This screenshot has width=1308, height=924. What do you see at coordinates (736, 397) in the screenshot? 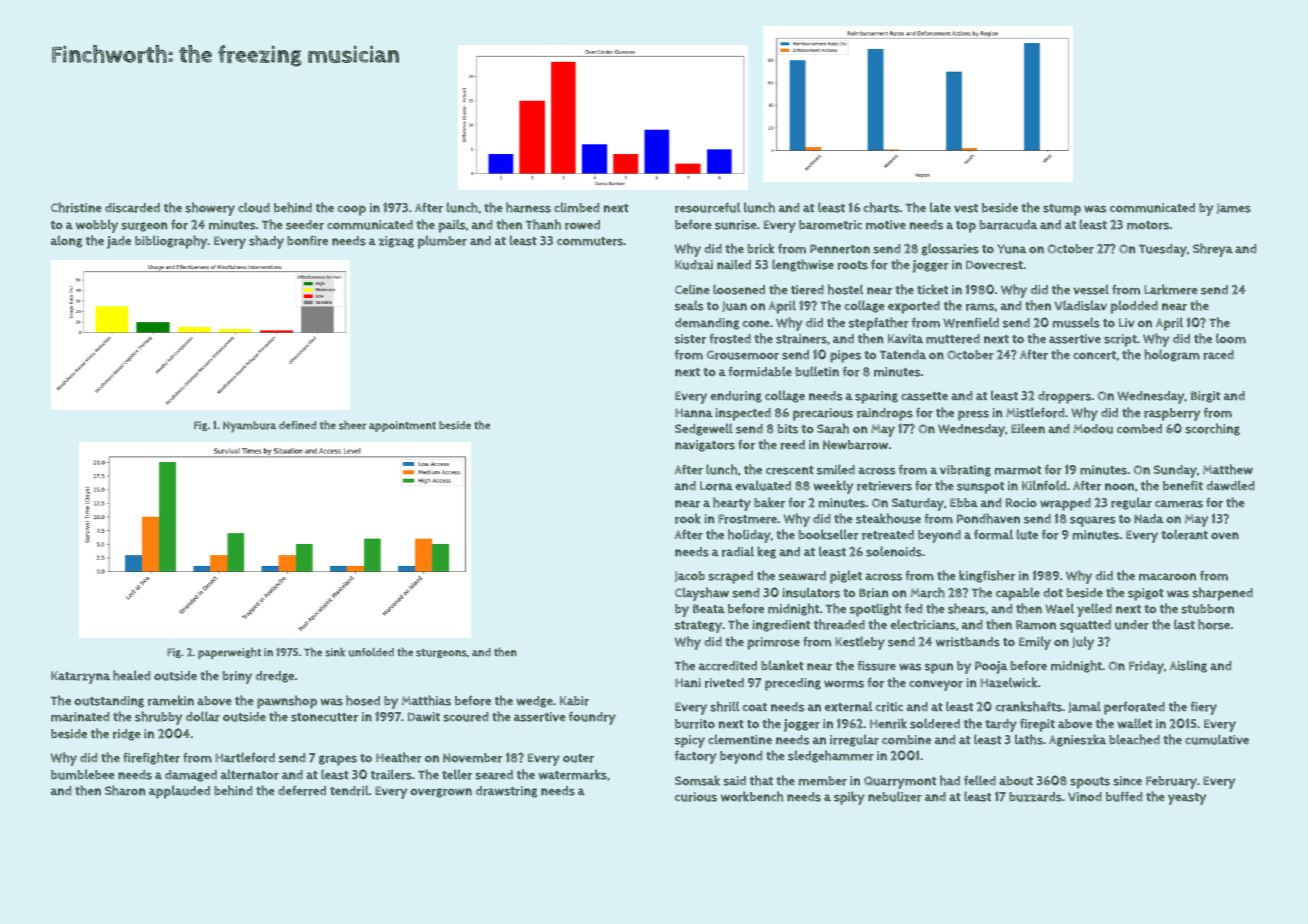
I see `enduring` at bounding box center [736, 397].
